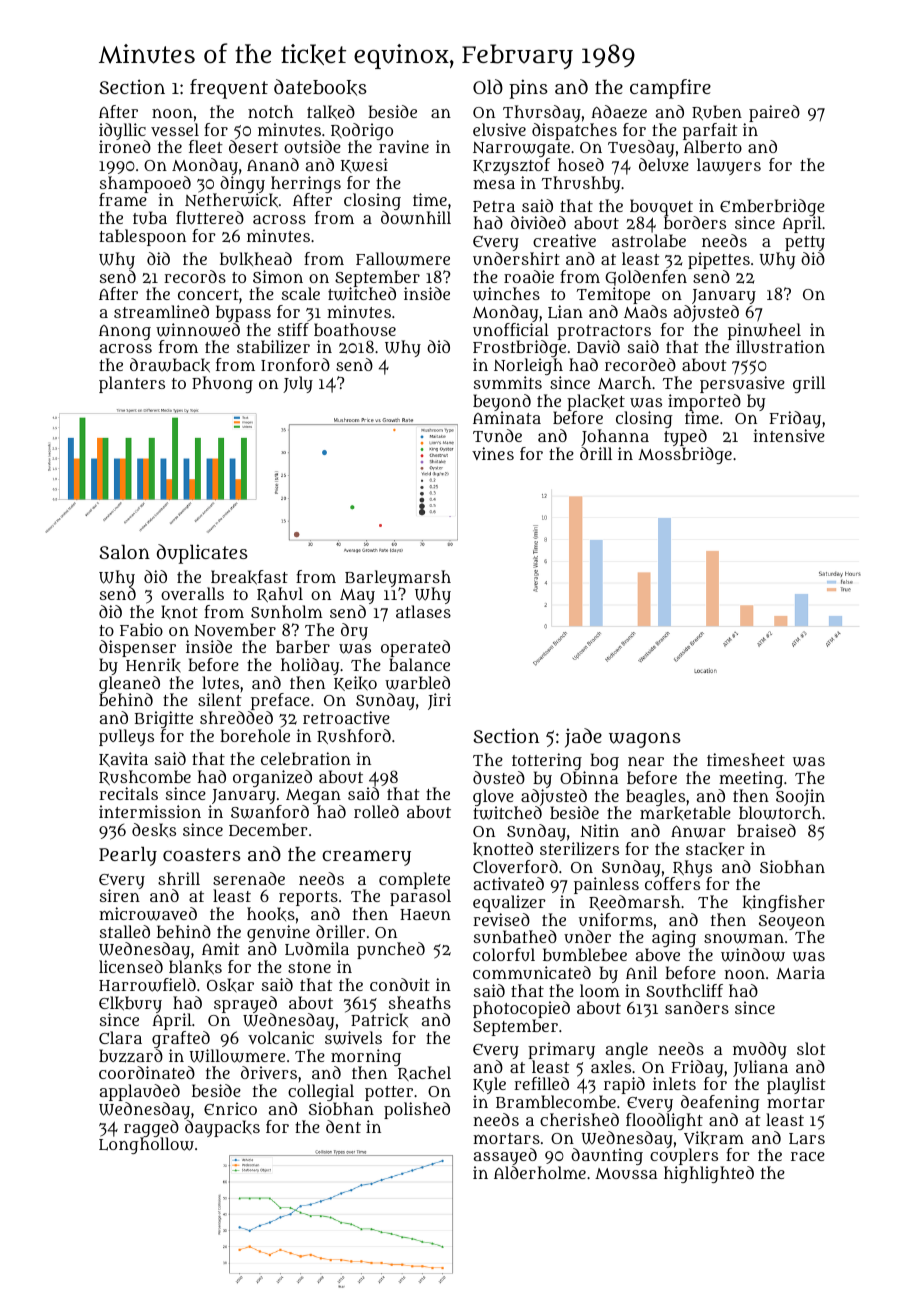 Image resolution: width=924 pixels, height=1308 pixels. I want to click on idyllic, so click(122, 132).
